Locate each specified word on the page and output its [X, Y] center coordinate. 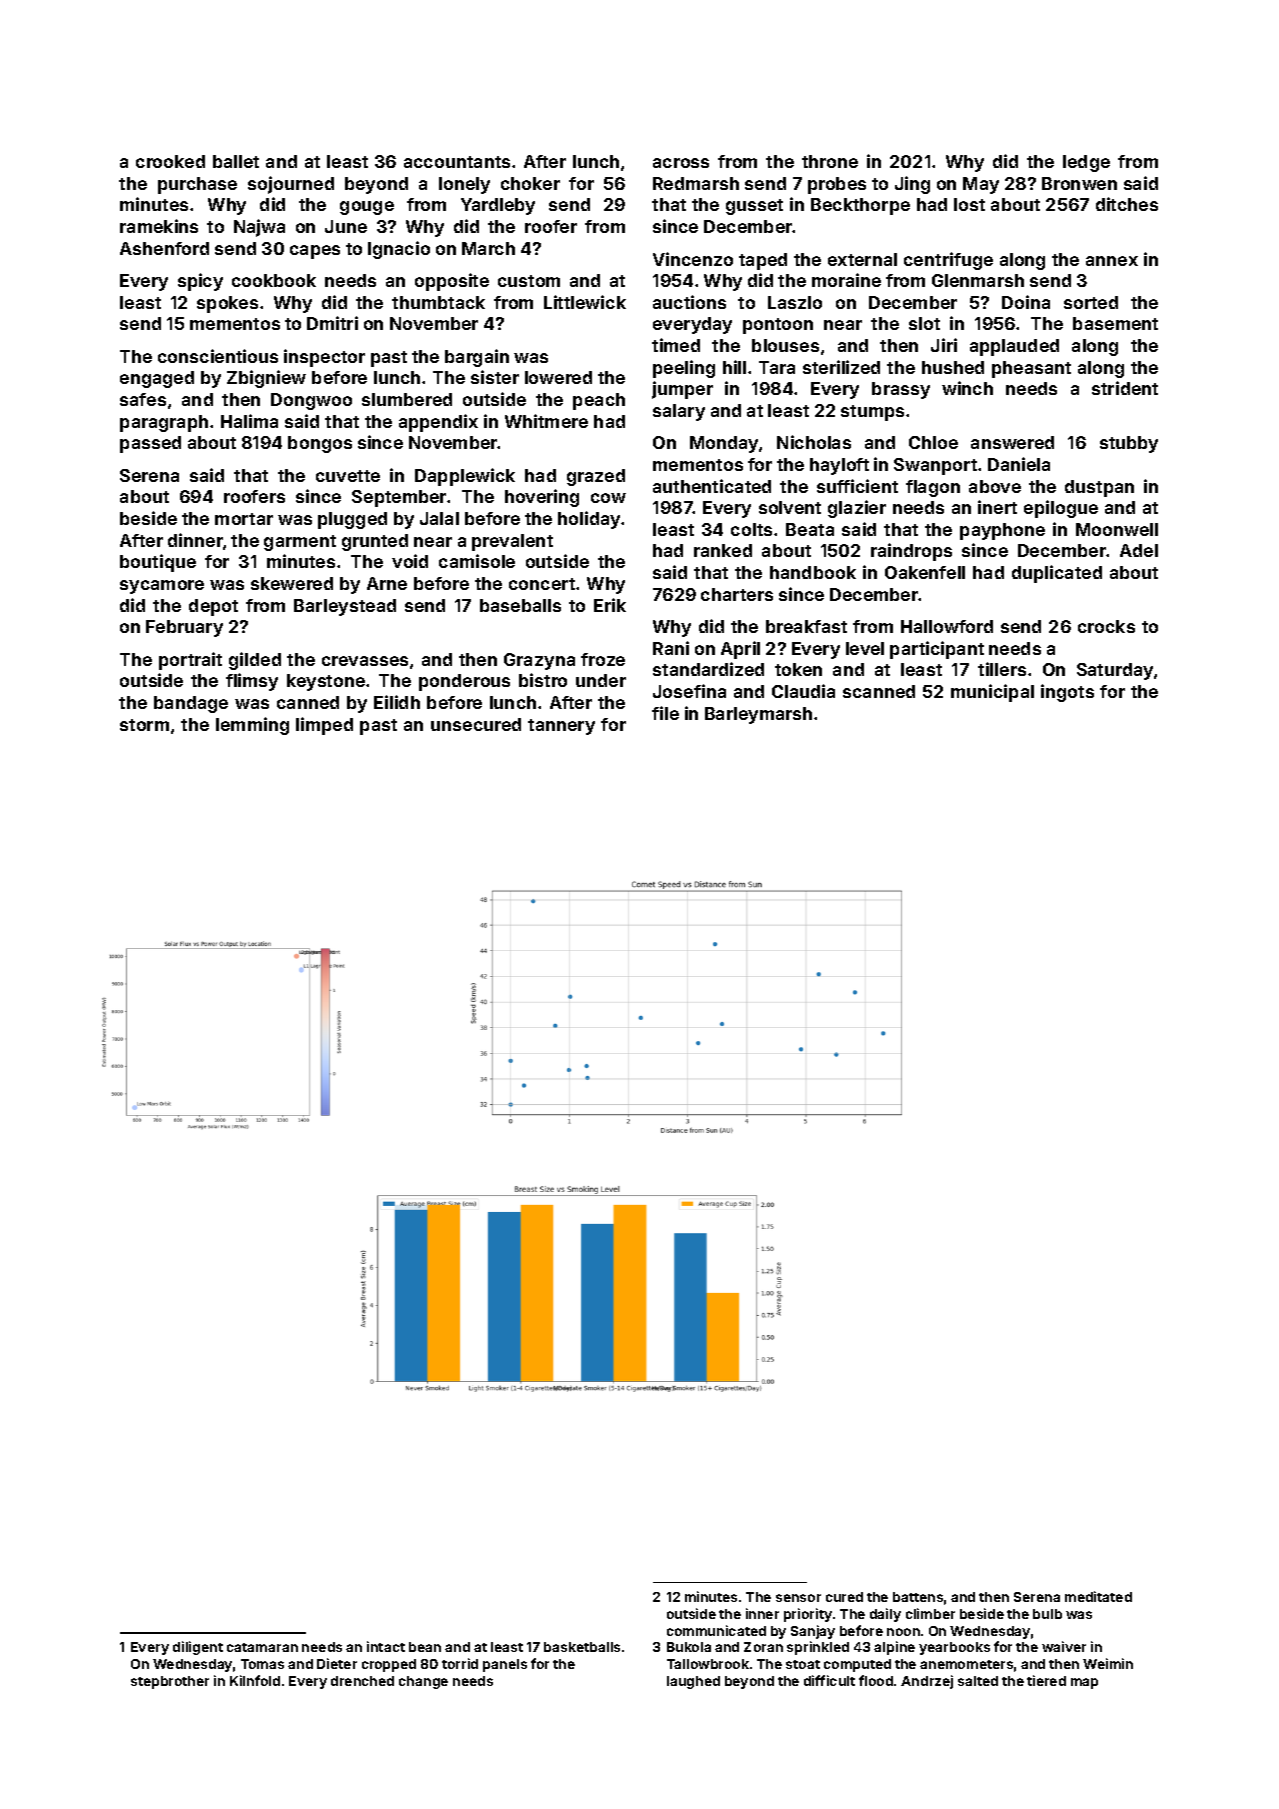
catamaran [262, 1647]
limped [324, 726]
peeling [684, 369]
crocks [1106, 626]
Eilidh [397, 702]
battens [918, 1597]
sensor [798, 1598]
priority [808, 1615]
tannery [561, 727]
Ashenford [164, 248]
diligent [198, 1648]
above [995, 486]
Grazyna [539, 661]
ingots [1067, 693]
